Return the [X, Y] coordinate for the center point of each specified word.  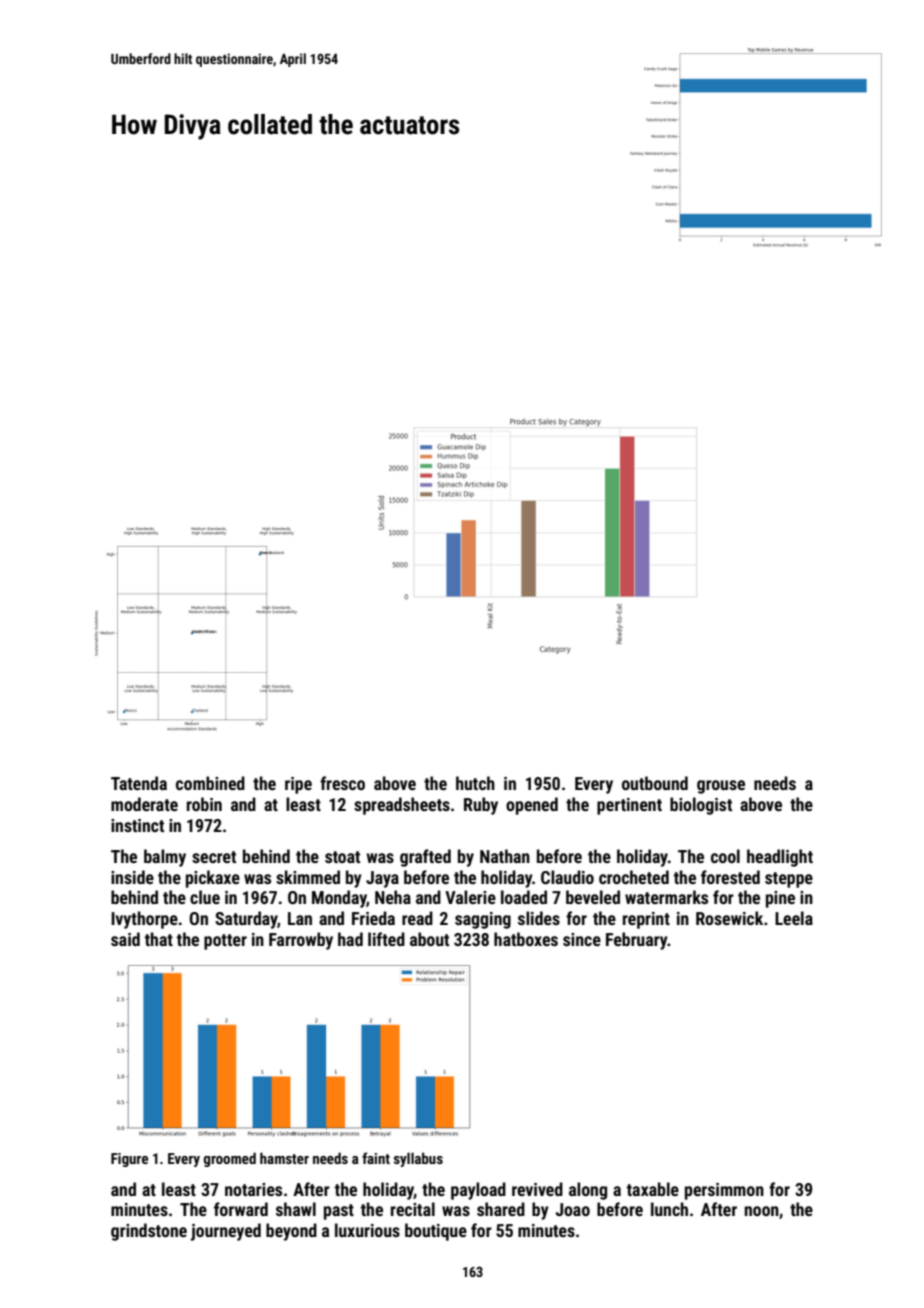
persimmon [724, 1191]
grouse [721, 787]
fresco [342, 783]
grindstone [149, 1232]
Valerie [470, 897]
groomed [229, 1159]
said [125, 939]
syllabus [418, 1159]
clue [205, 897]
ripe [298, 785]
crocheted [634, 877]
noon [762, 1211]
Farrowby [301, 941]
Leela [794, 918]
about [429, 939]
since [582, 939]
